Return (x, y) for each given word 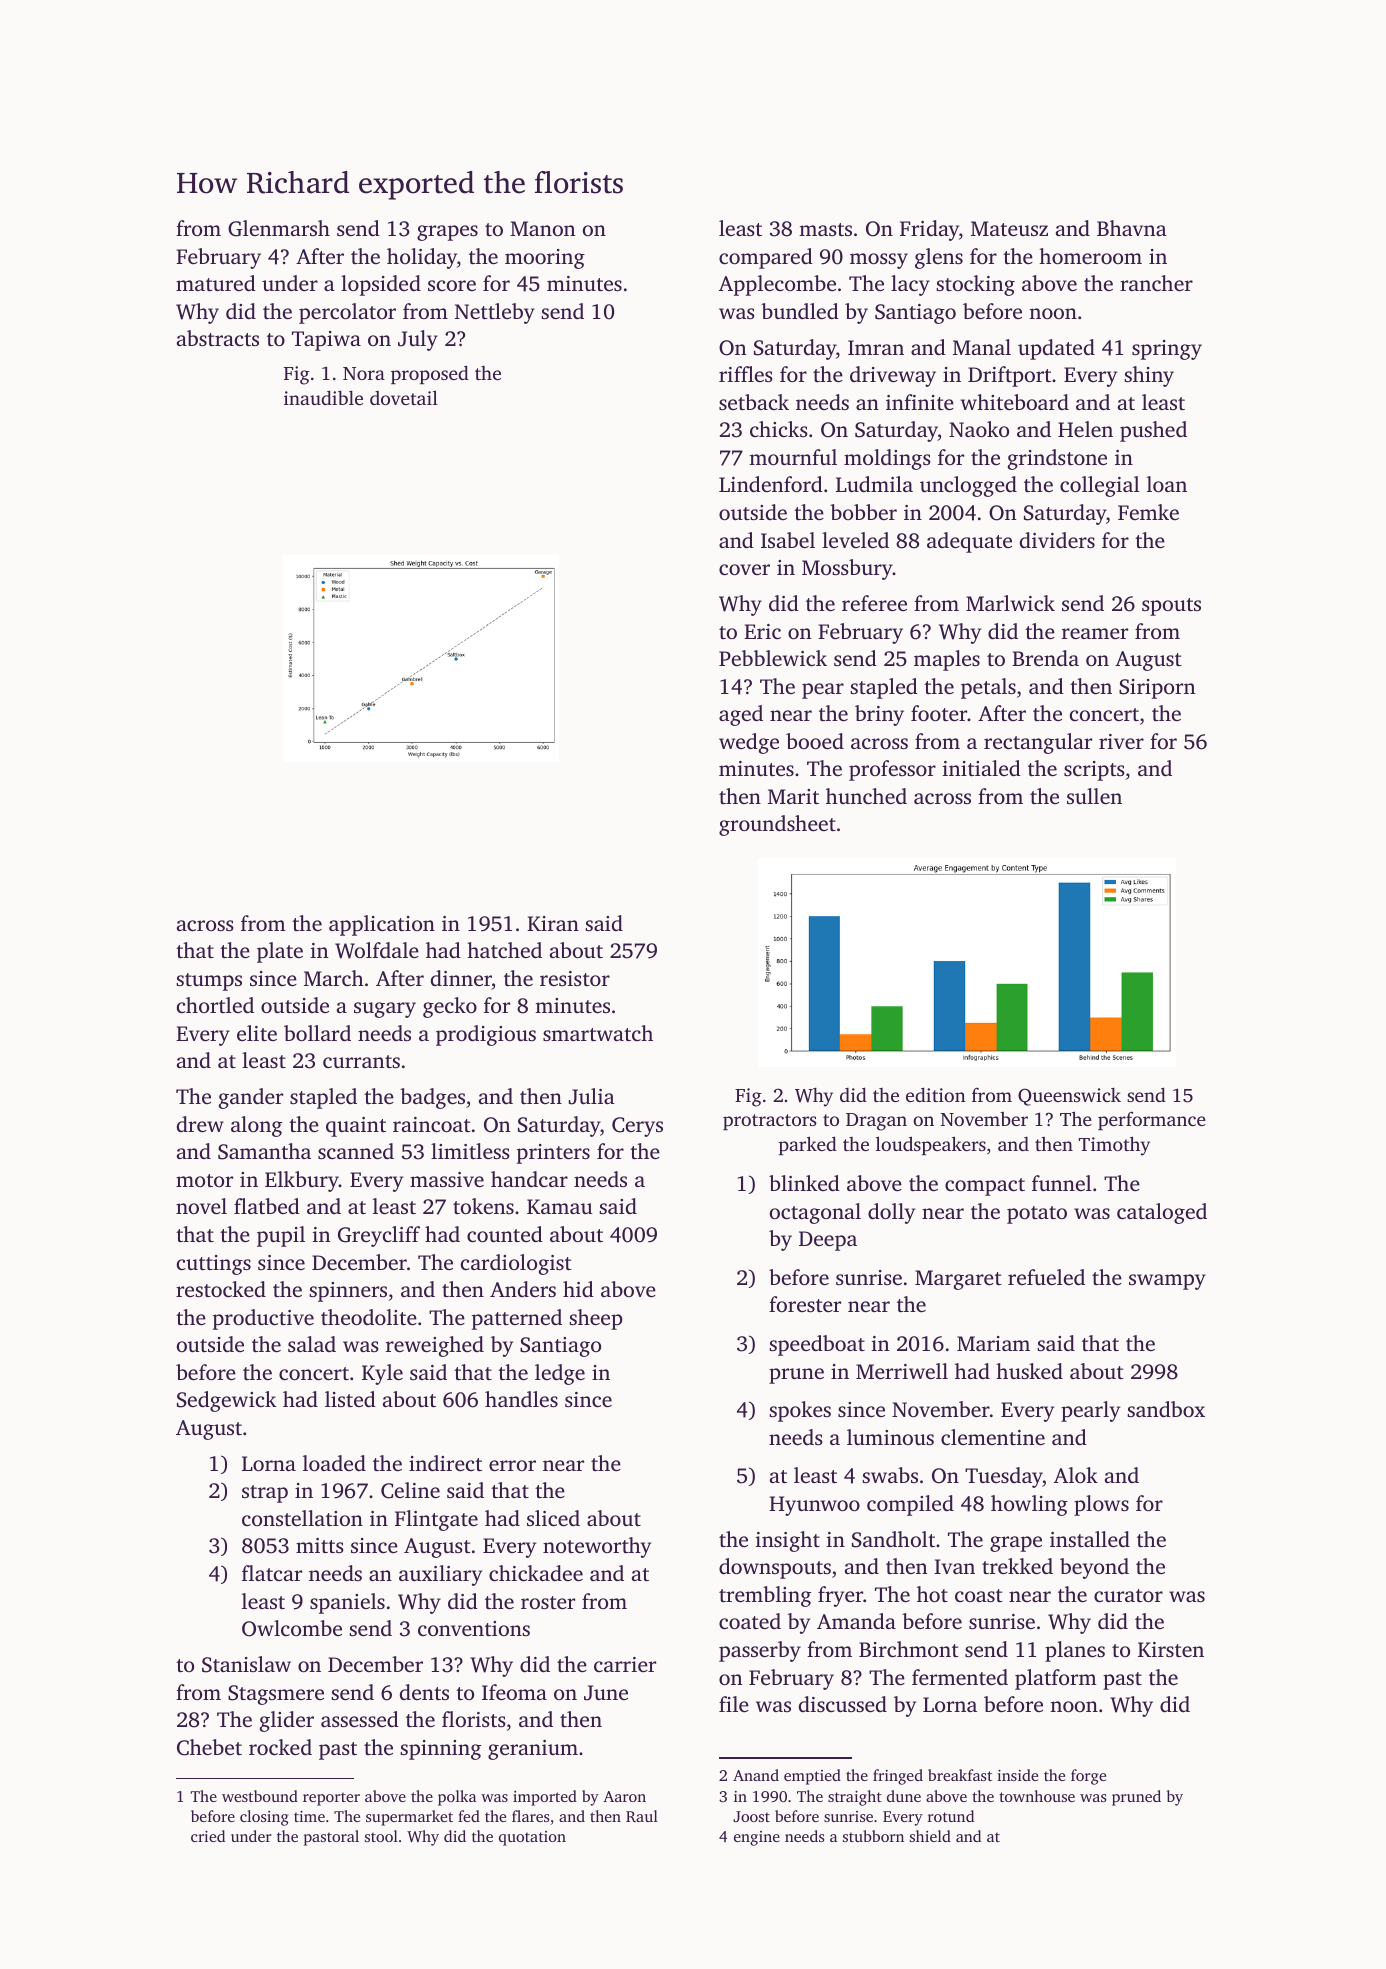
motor (204, 1180)
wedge (749, 743)
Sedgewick (226, 1401)
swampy (1167, 1282)
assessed (360, 1719)
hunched (866, 796)
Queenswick (1069, 1096)
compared (766, 258)
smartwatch (598, 1033)
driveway (893, 376)
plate (280, 952)
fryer (840, 1596)
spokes (800, 1411)
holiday (422, 258)
